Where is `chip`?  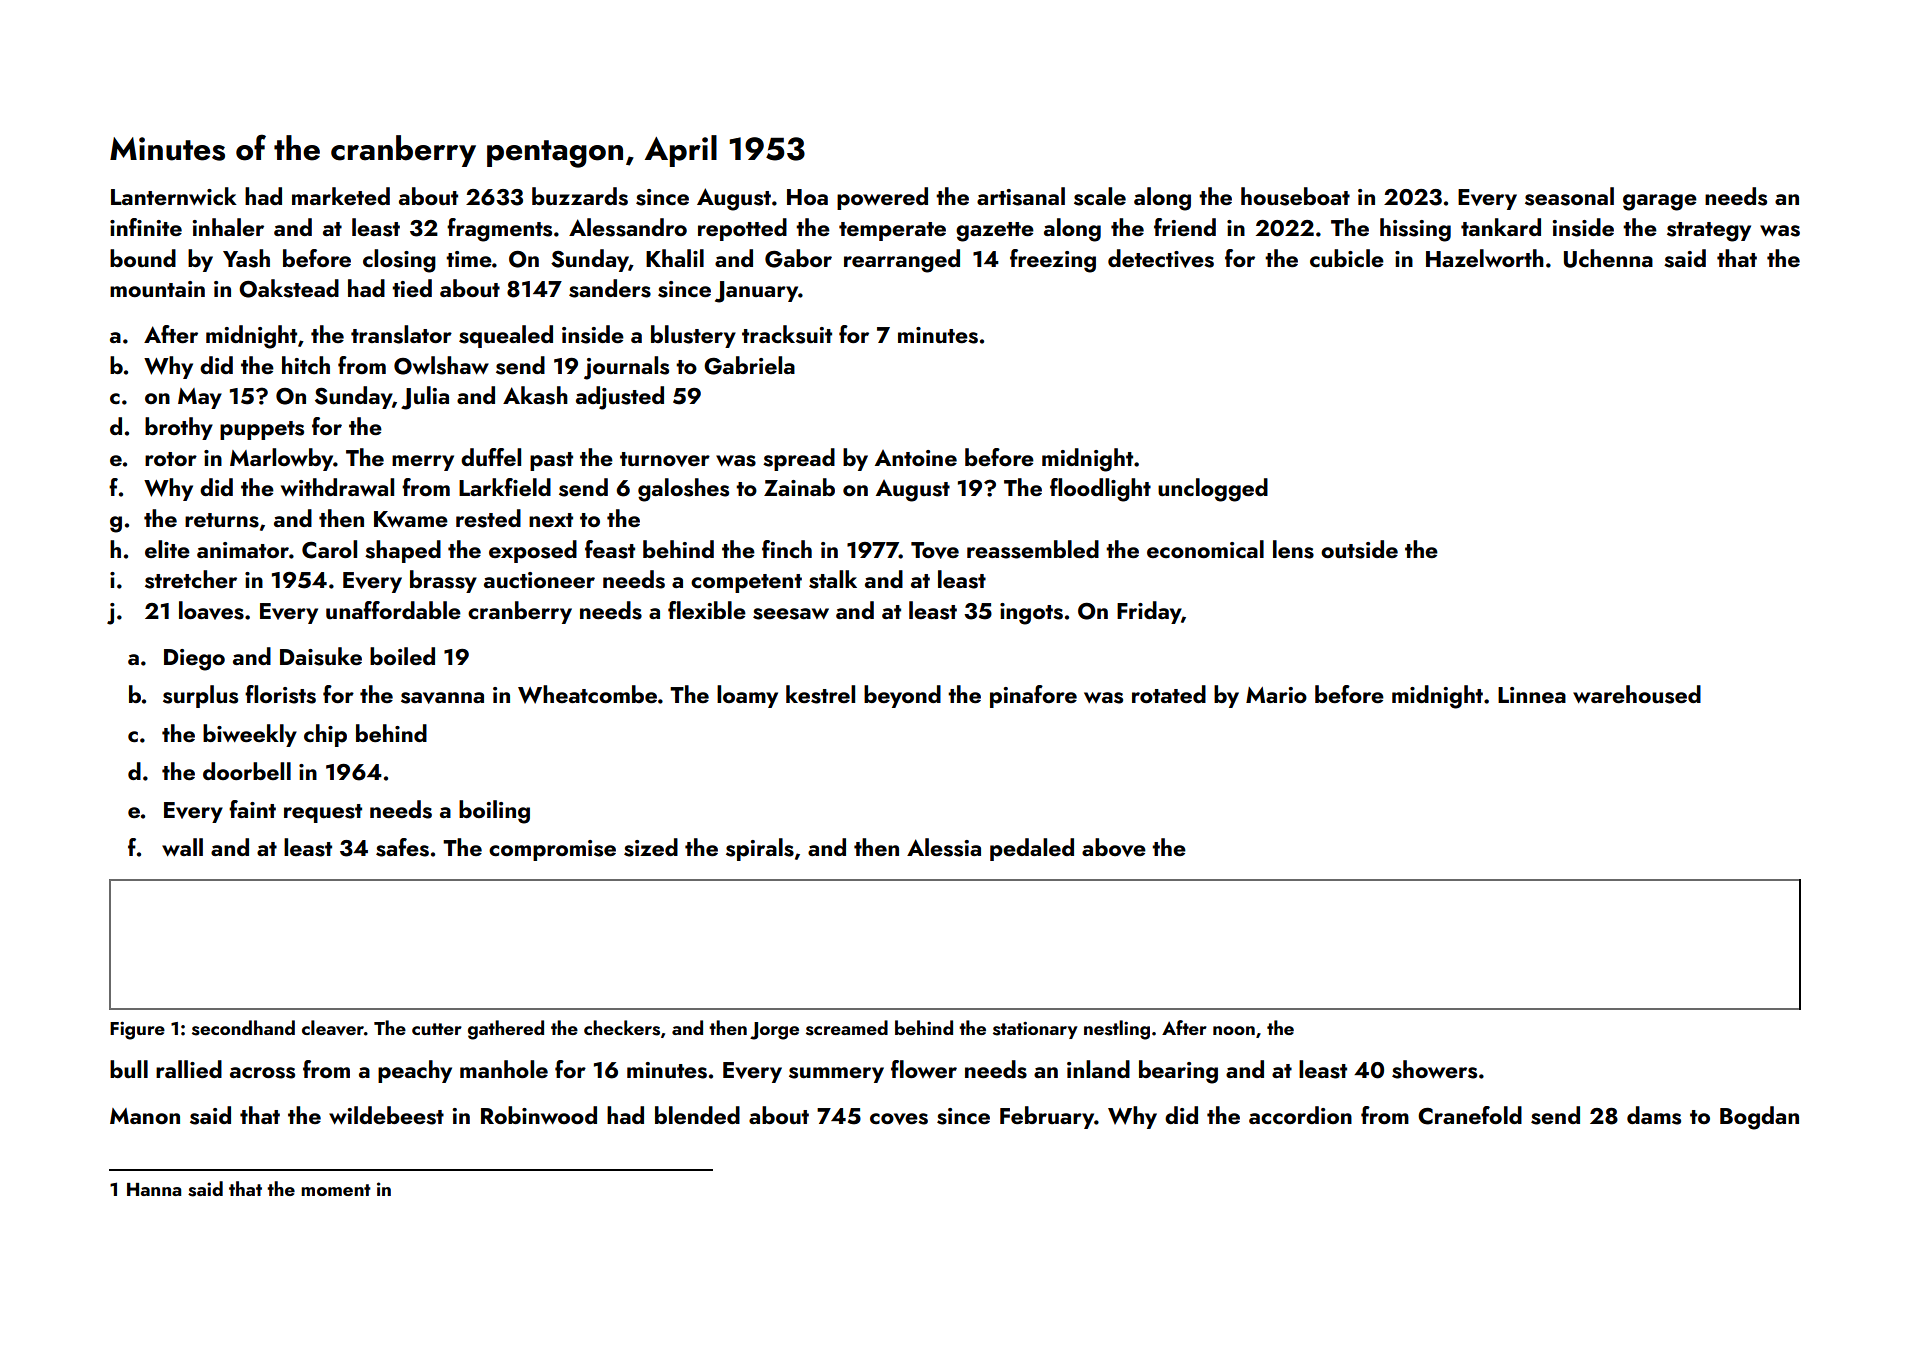
chip is located at coordinates (325, 735).
